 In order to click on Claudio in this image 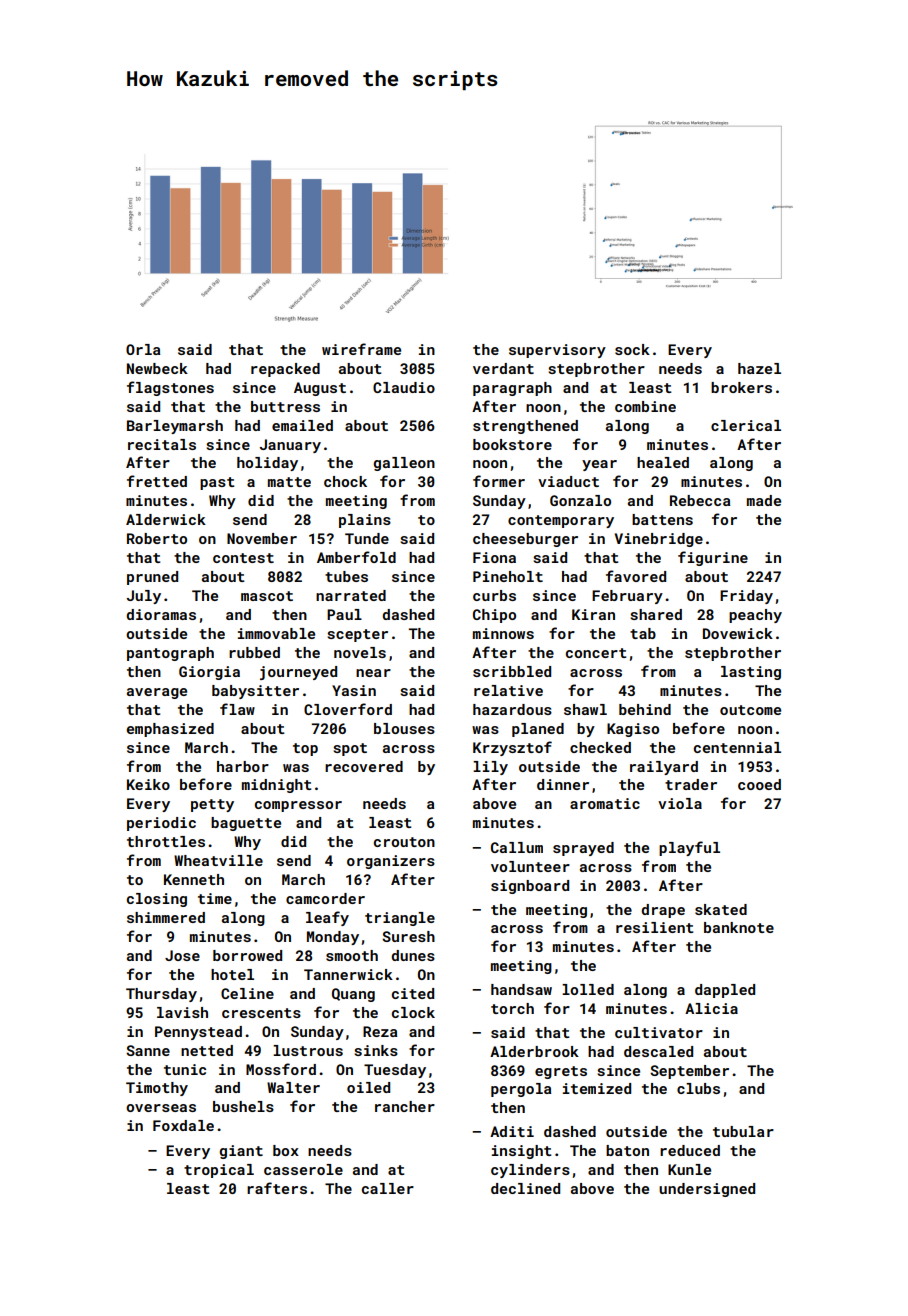, I will do `click(404, 387)`.
